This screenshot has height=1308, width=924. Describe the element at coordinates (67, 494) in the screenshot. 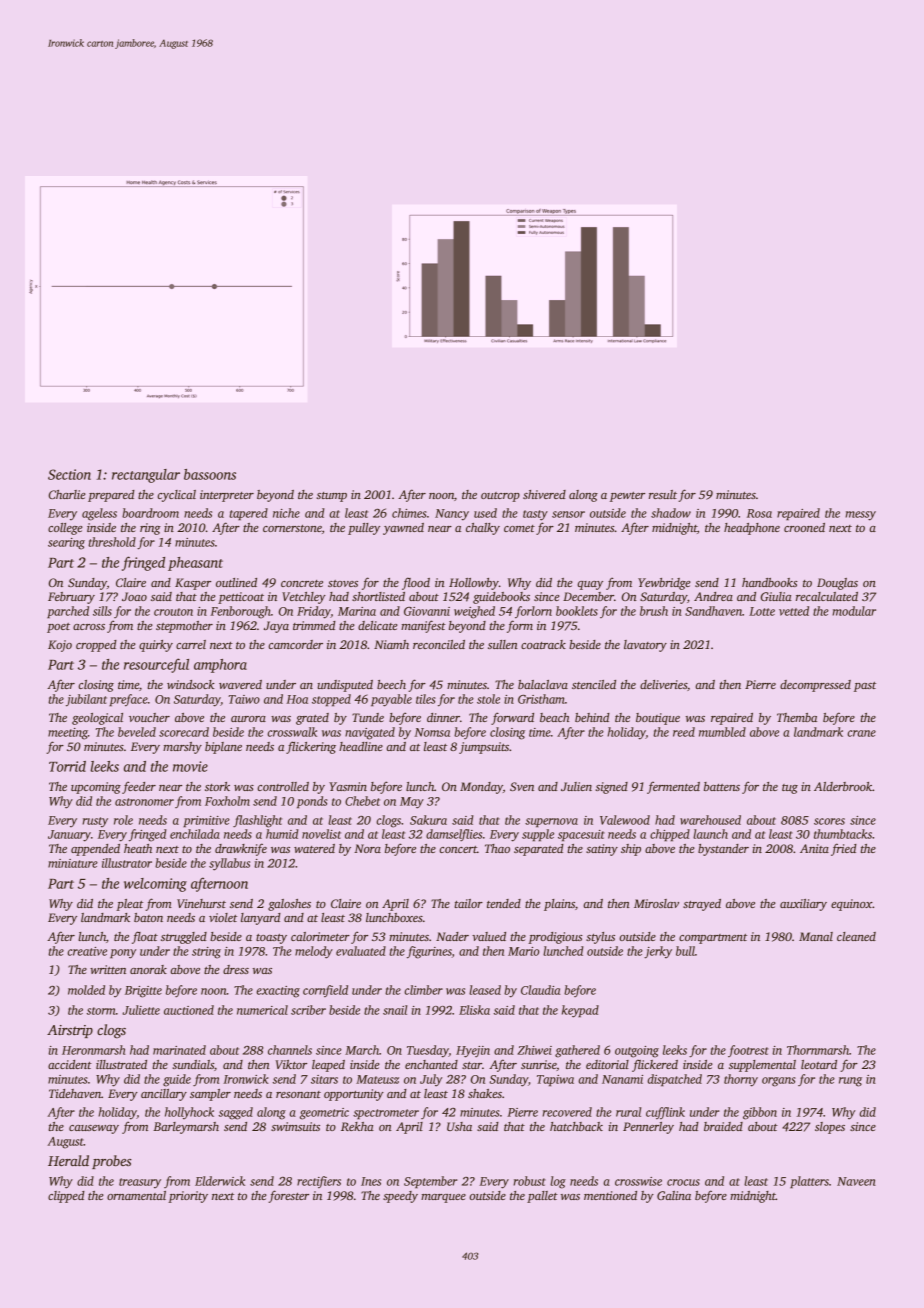

I see `Charlie` at that location.
